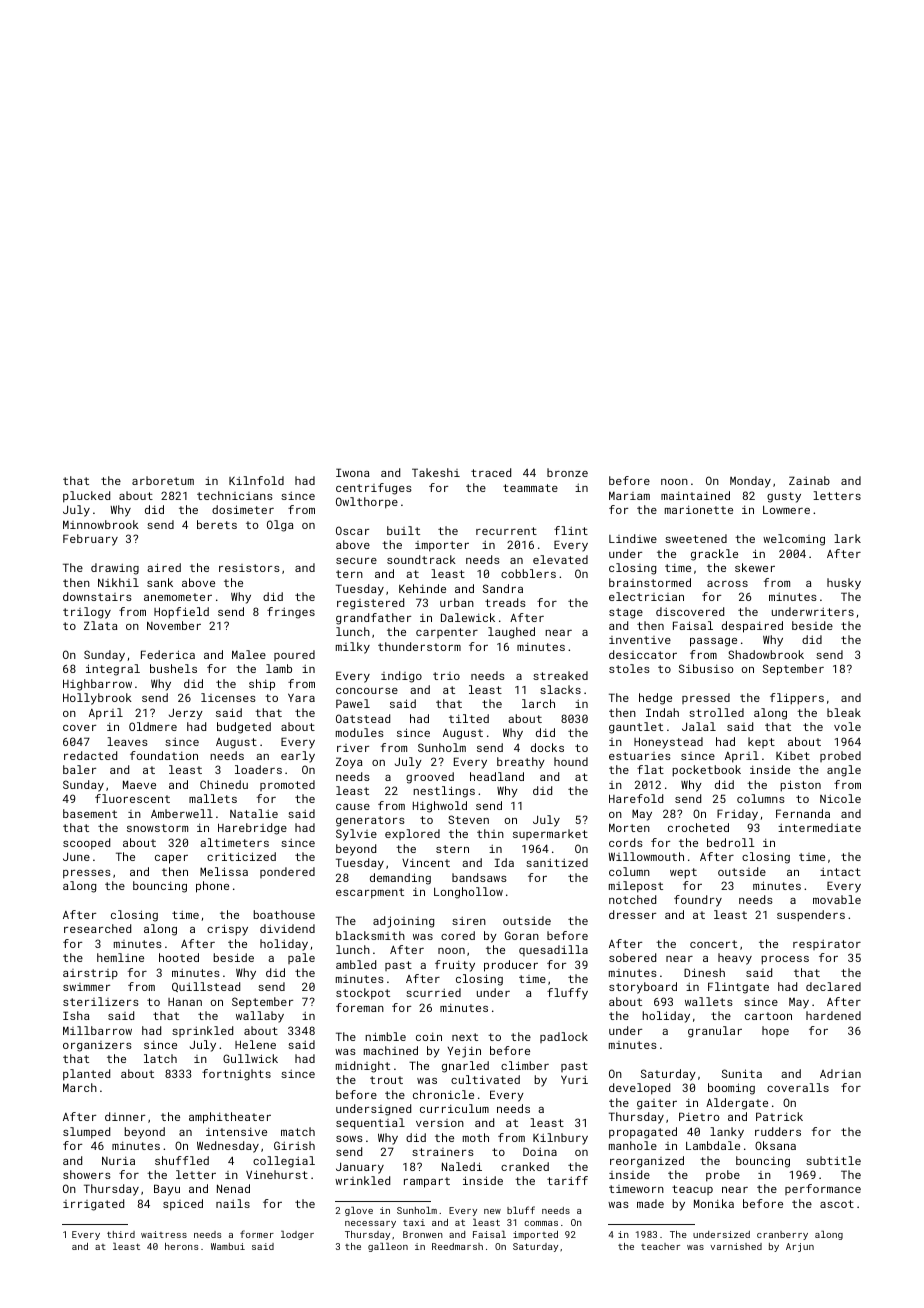  What do you see at coordinates (76, 1015) in the screenshot?
I see `Isha` at bounding box center [76, 1015].
